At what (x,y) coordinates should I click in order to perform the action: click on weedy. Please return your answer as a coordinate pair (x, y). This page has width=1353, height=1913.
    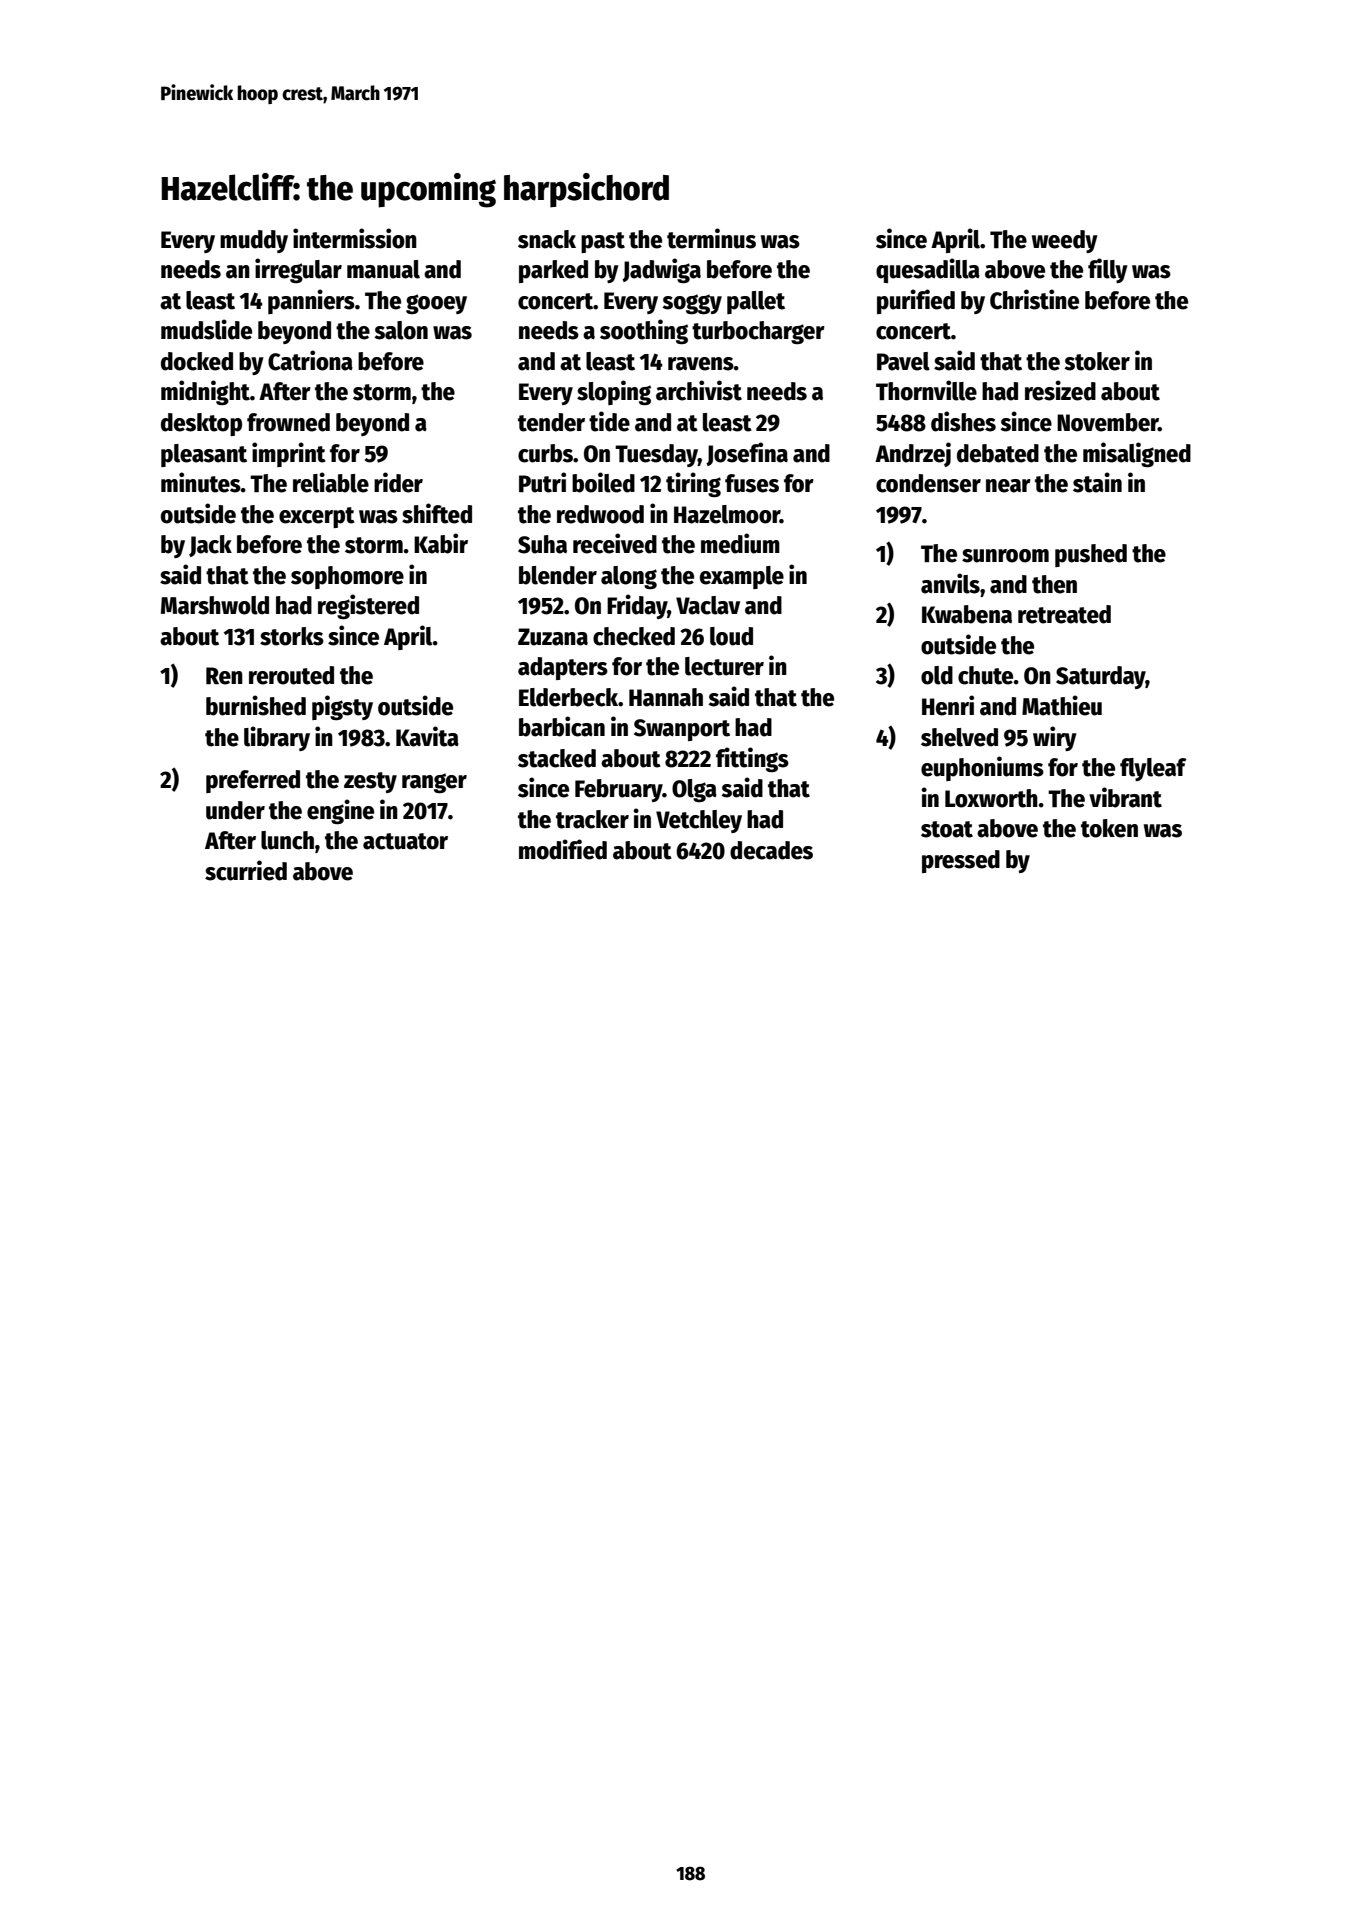
    Looking at the image, I should click on (1065, 241).
